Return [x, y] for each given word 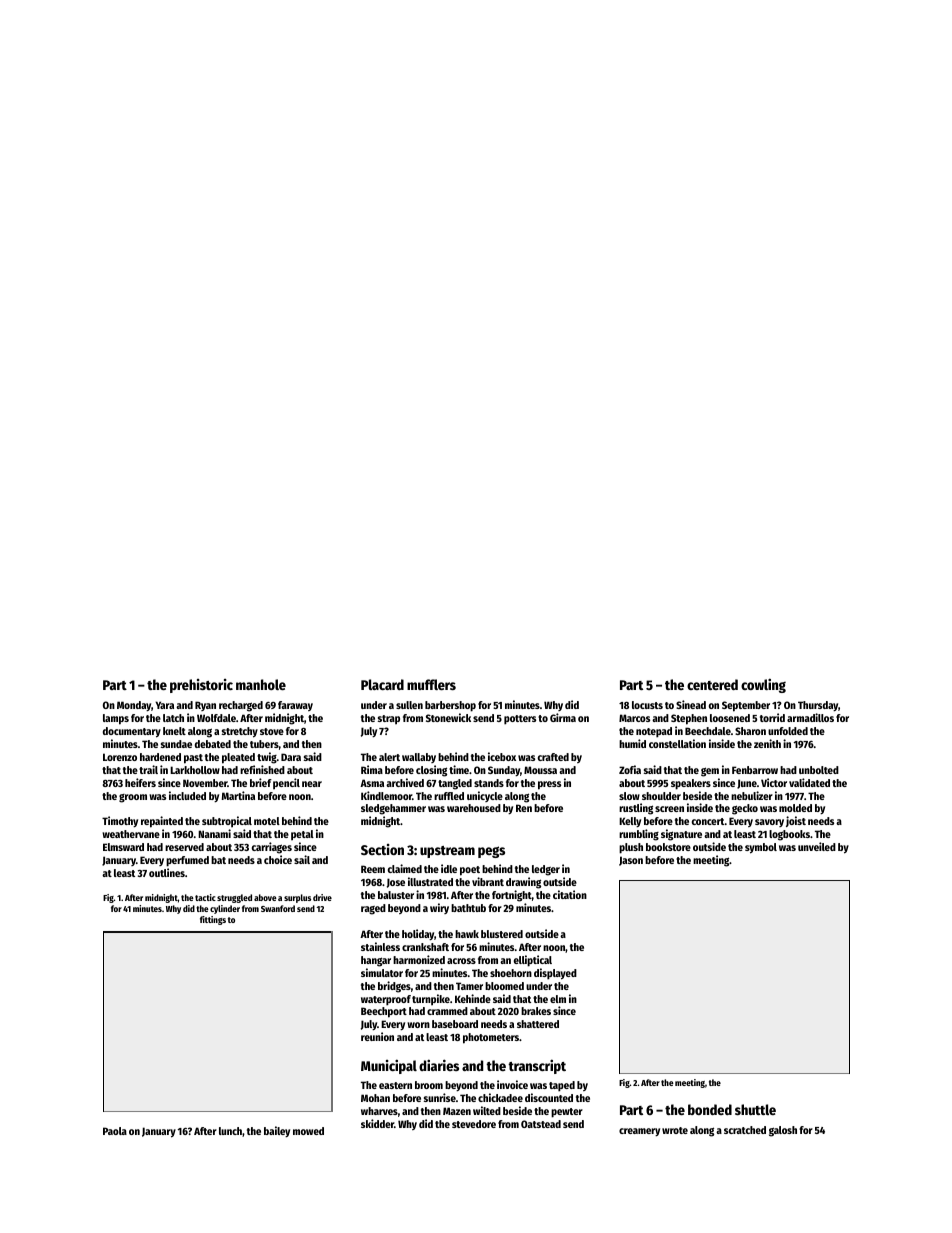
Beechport [384, 1012]
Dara [291, 757]
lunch [230, 1131]
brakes [536, 1011]
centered [712, 684]
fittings [213, 920]
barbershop [450, 706]
